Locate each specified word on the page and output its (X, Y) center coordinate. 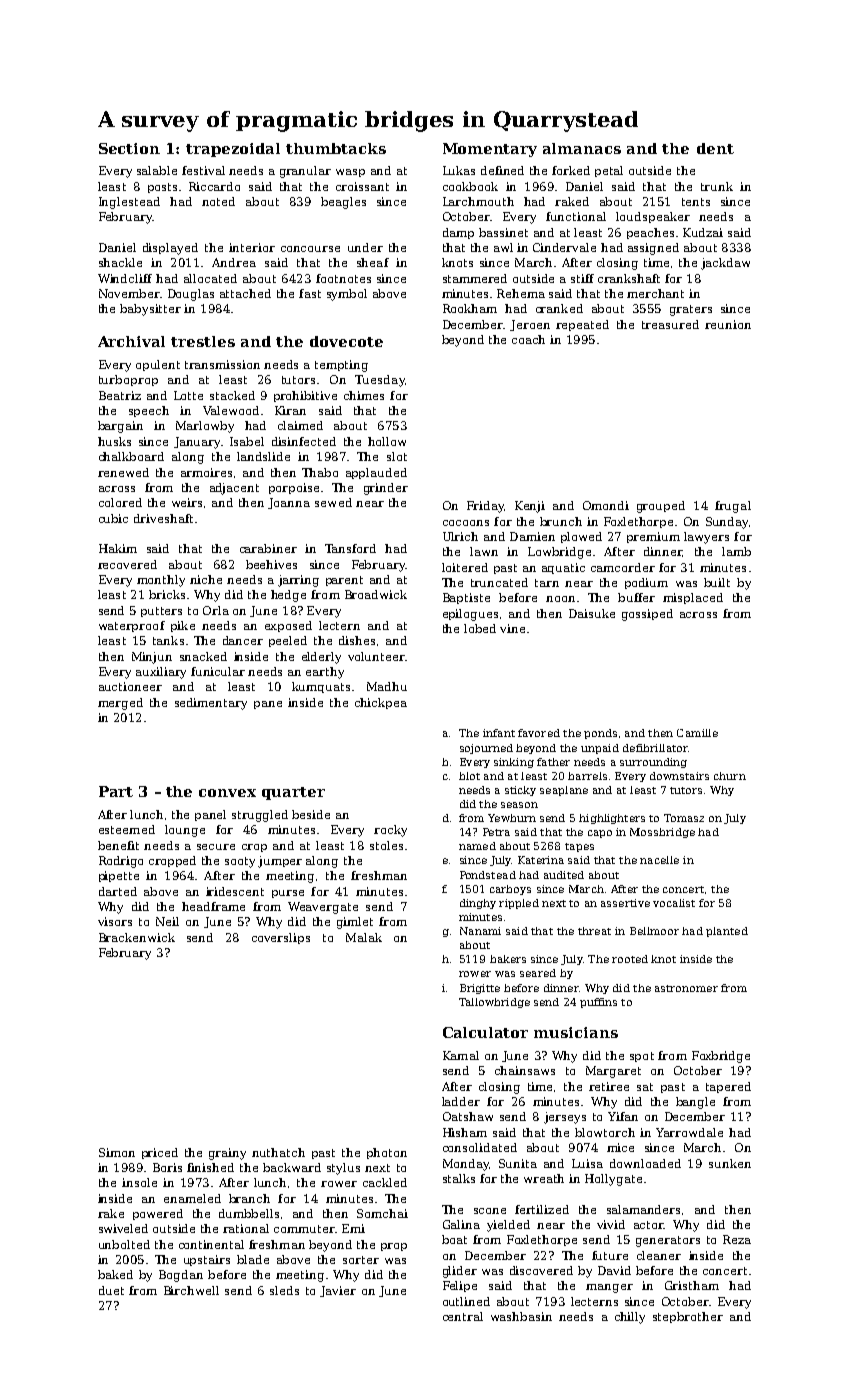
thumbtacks (336, 148)
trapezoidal (233, 150)
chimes (364, 395)
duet (111, 1290)
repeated (582, 325)
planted (727, 932)
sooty (240, 862)
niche (206, 579)
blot (469, 776)
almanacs (582, 148)
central (463, 1316)
